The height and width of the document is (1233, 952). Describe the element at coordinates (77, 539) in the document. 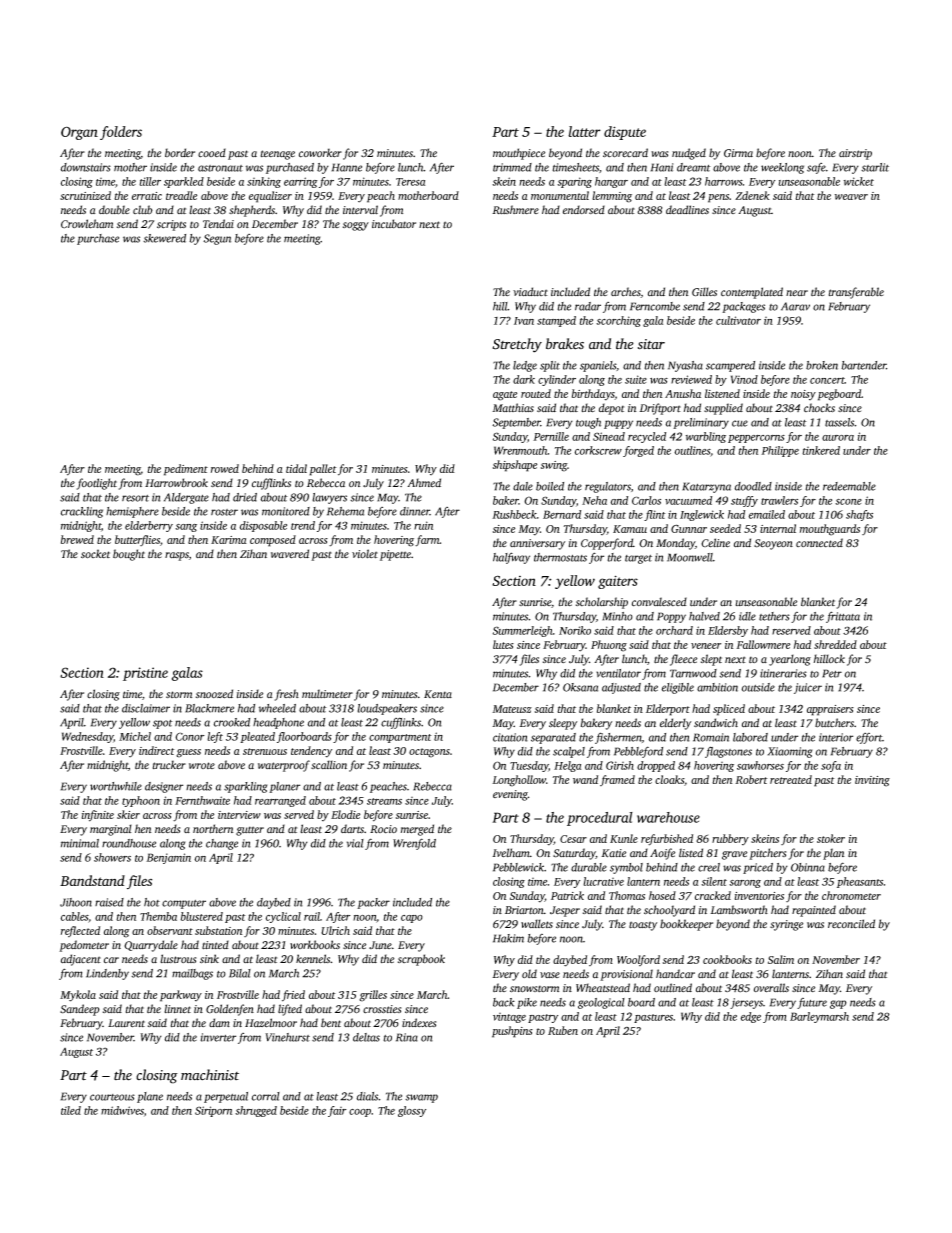

I see `brewed` at that location.
